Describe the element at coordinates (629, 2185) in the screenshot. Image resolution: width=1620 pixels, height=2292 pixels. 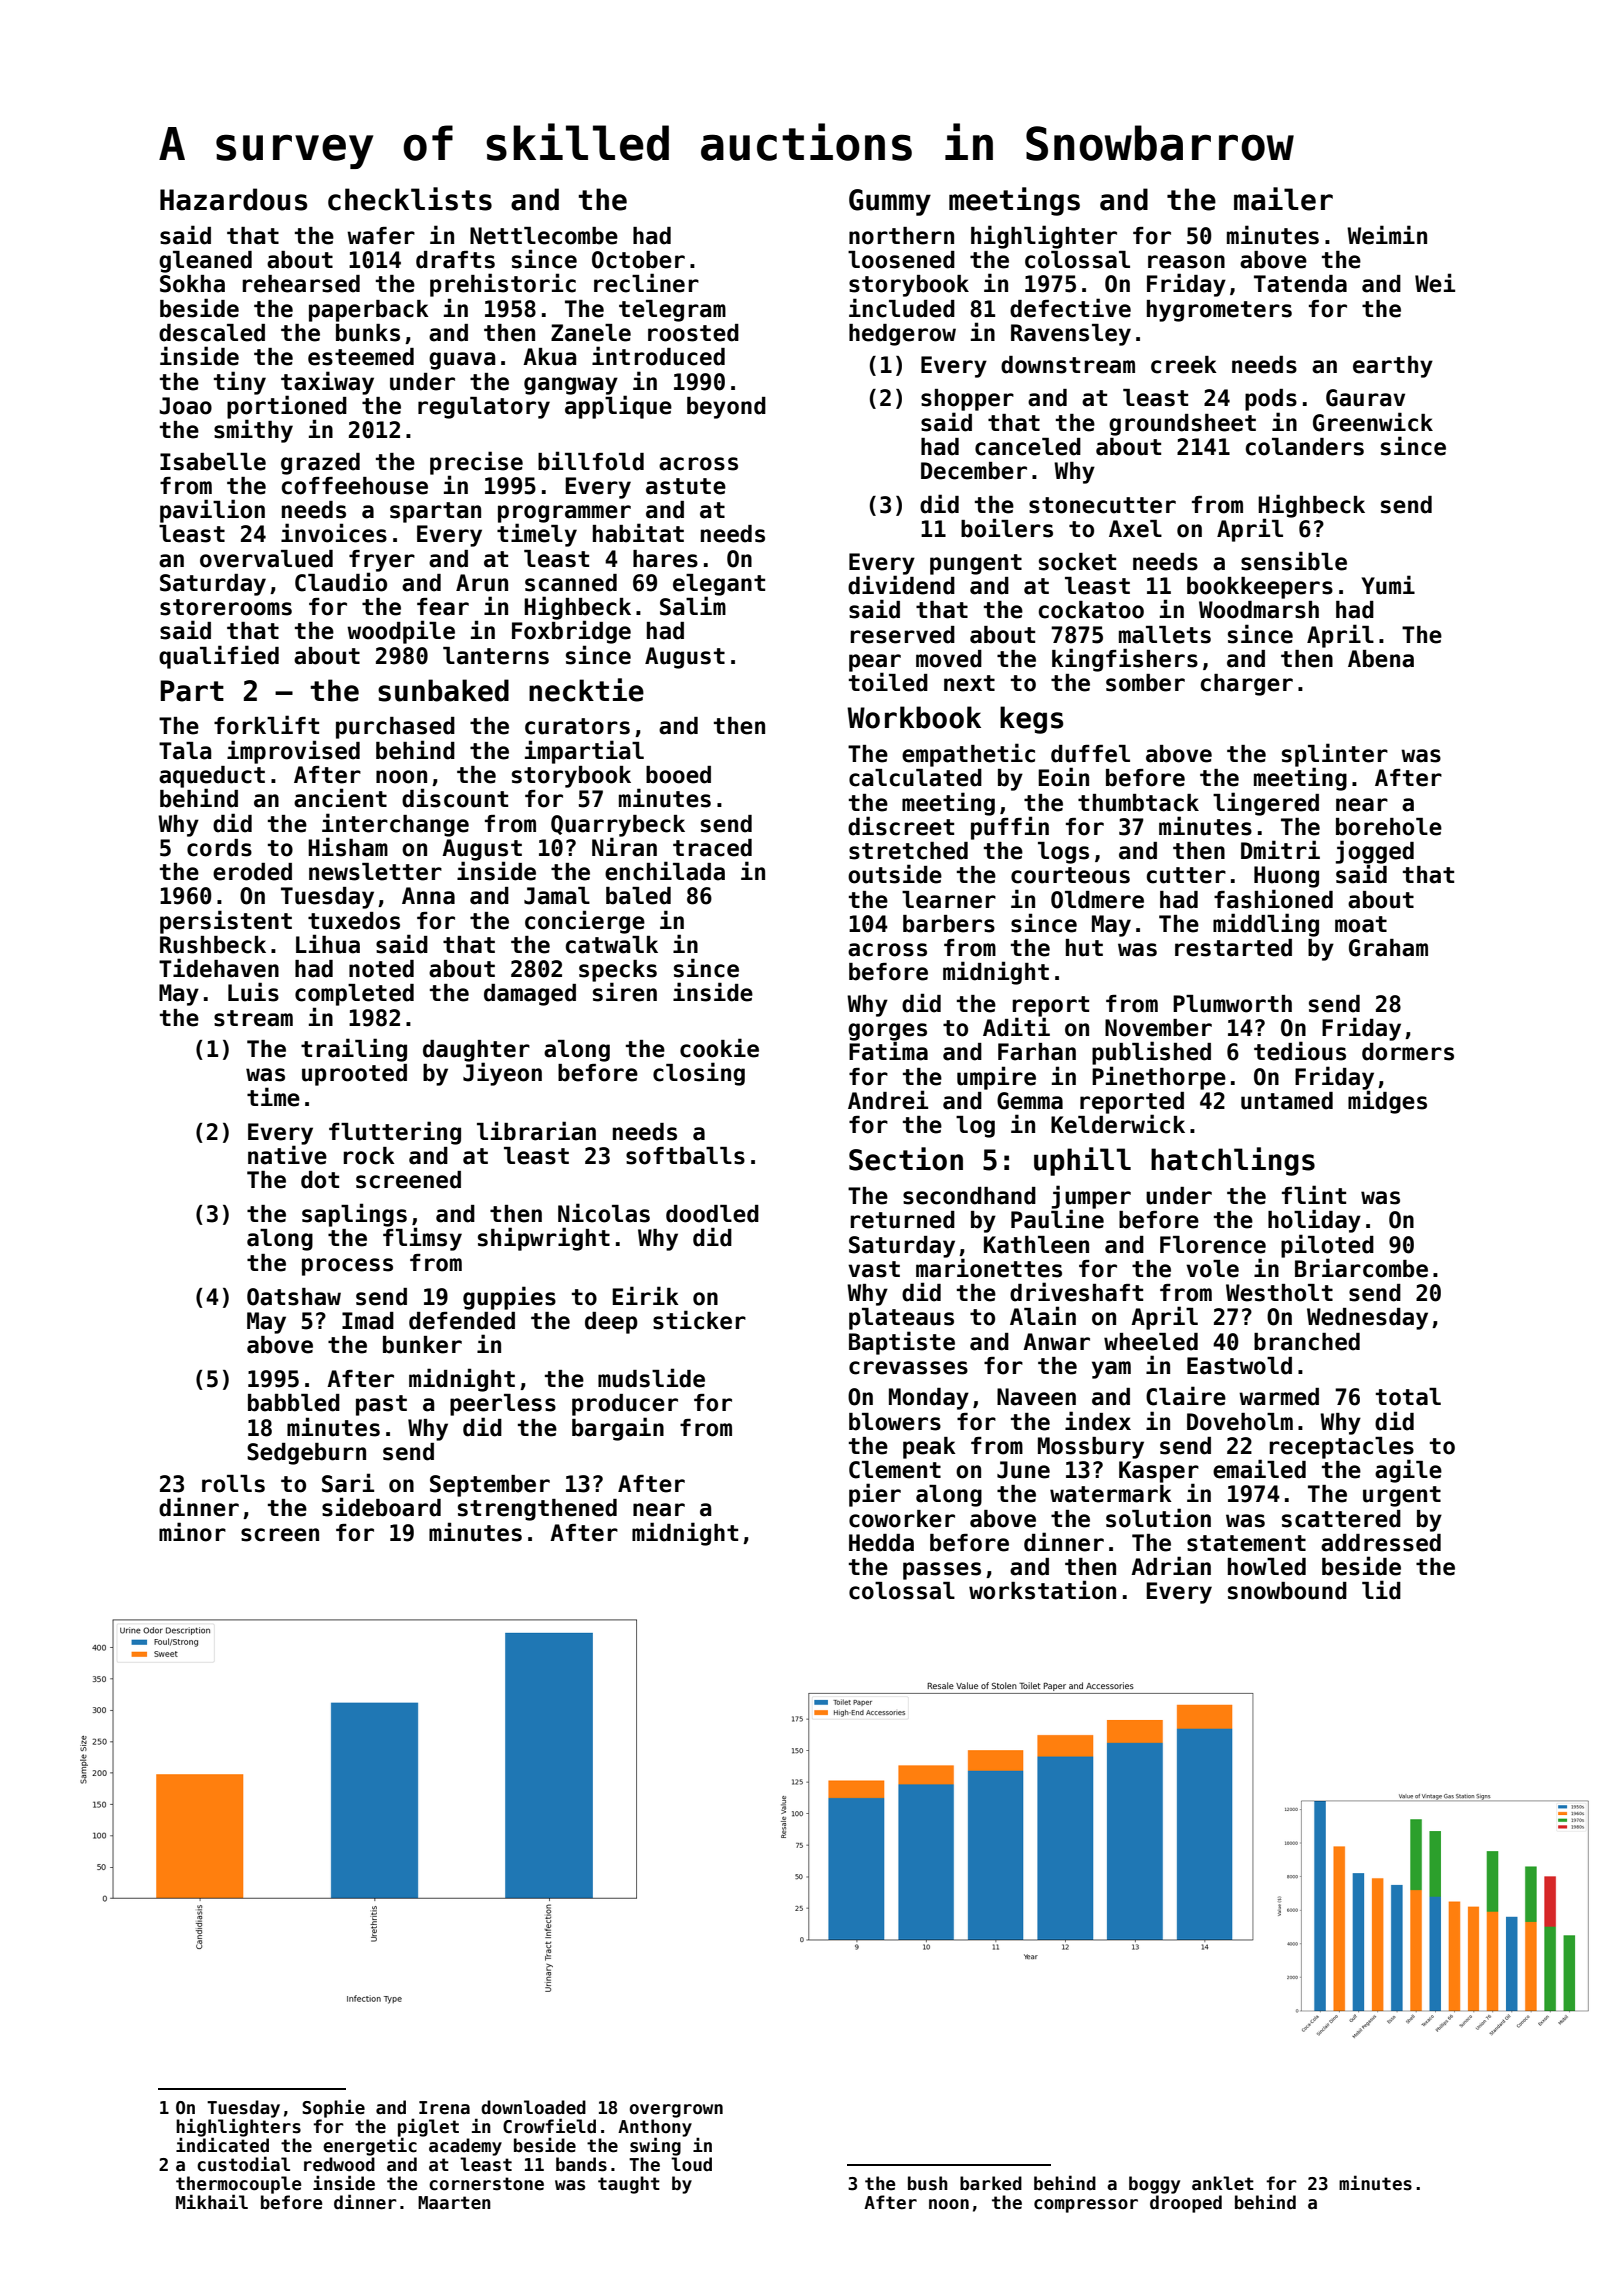
I see `taught` at that location.
